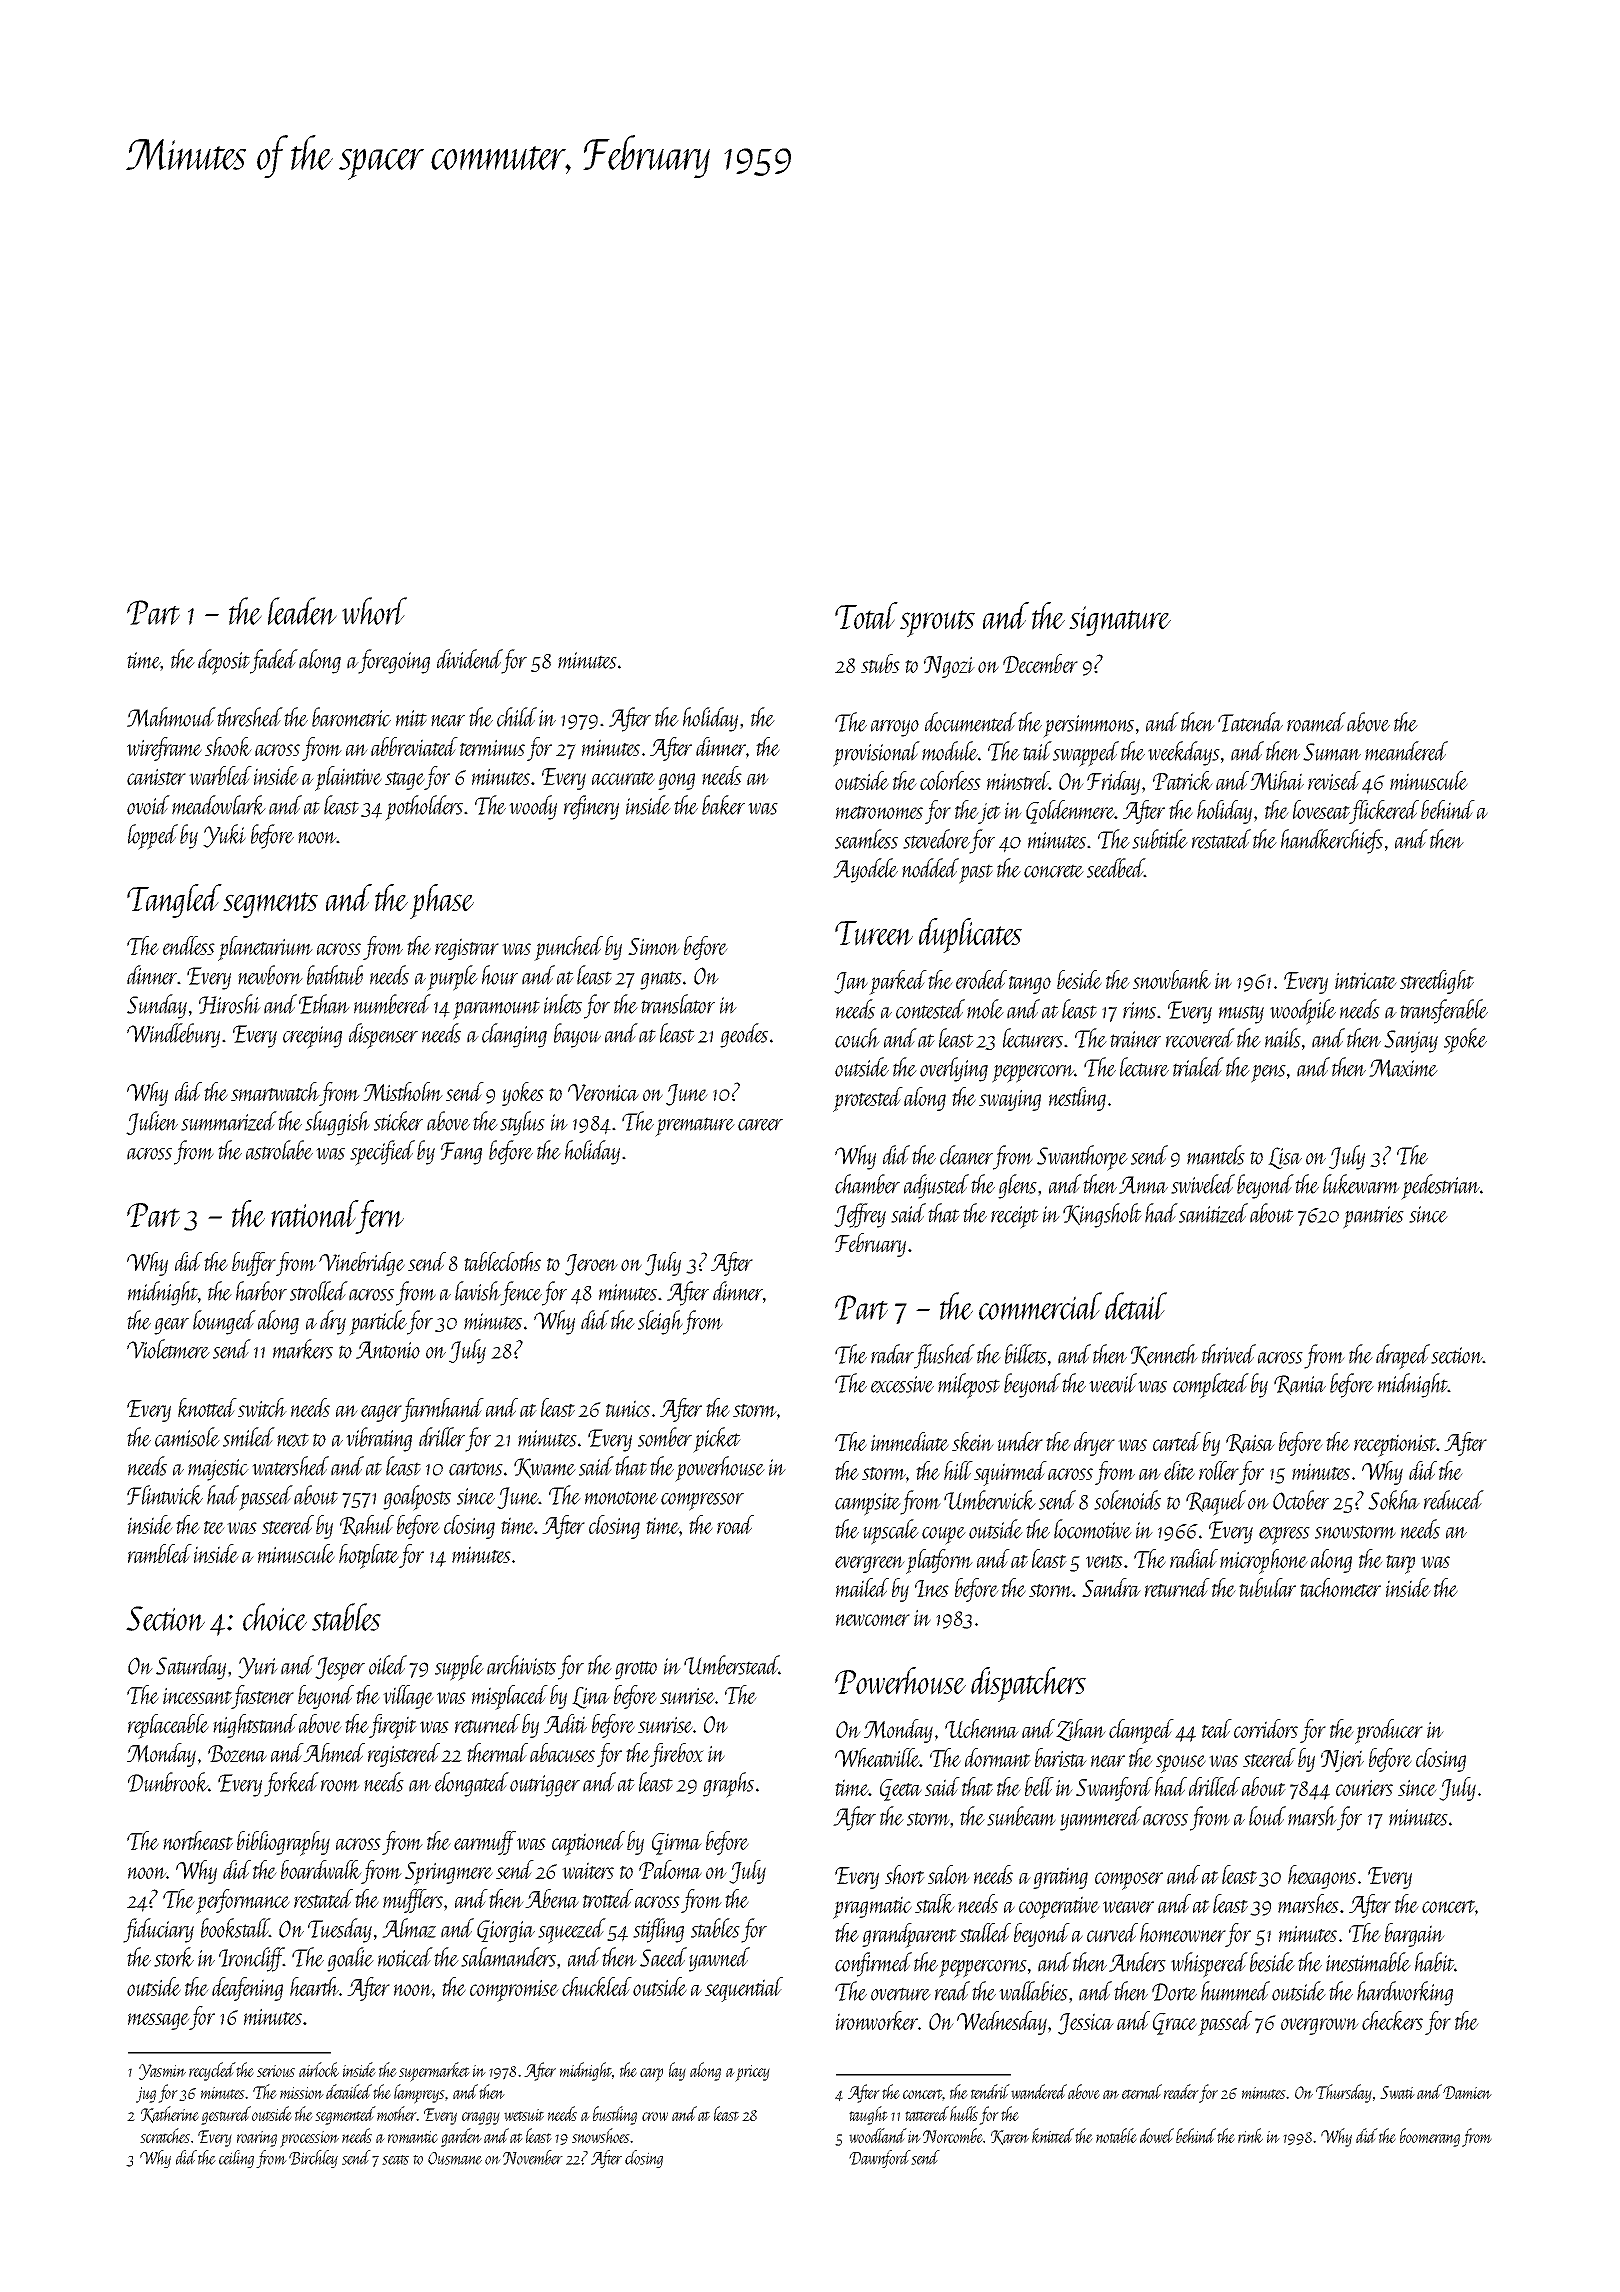 The width and height of the image is (1620, 2292). What do you see at coordinates (160, 1553) in the image?
I see `rambled` at bounding box center [160, 1553].
